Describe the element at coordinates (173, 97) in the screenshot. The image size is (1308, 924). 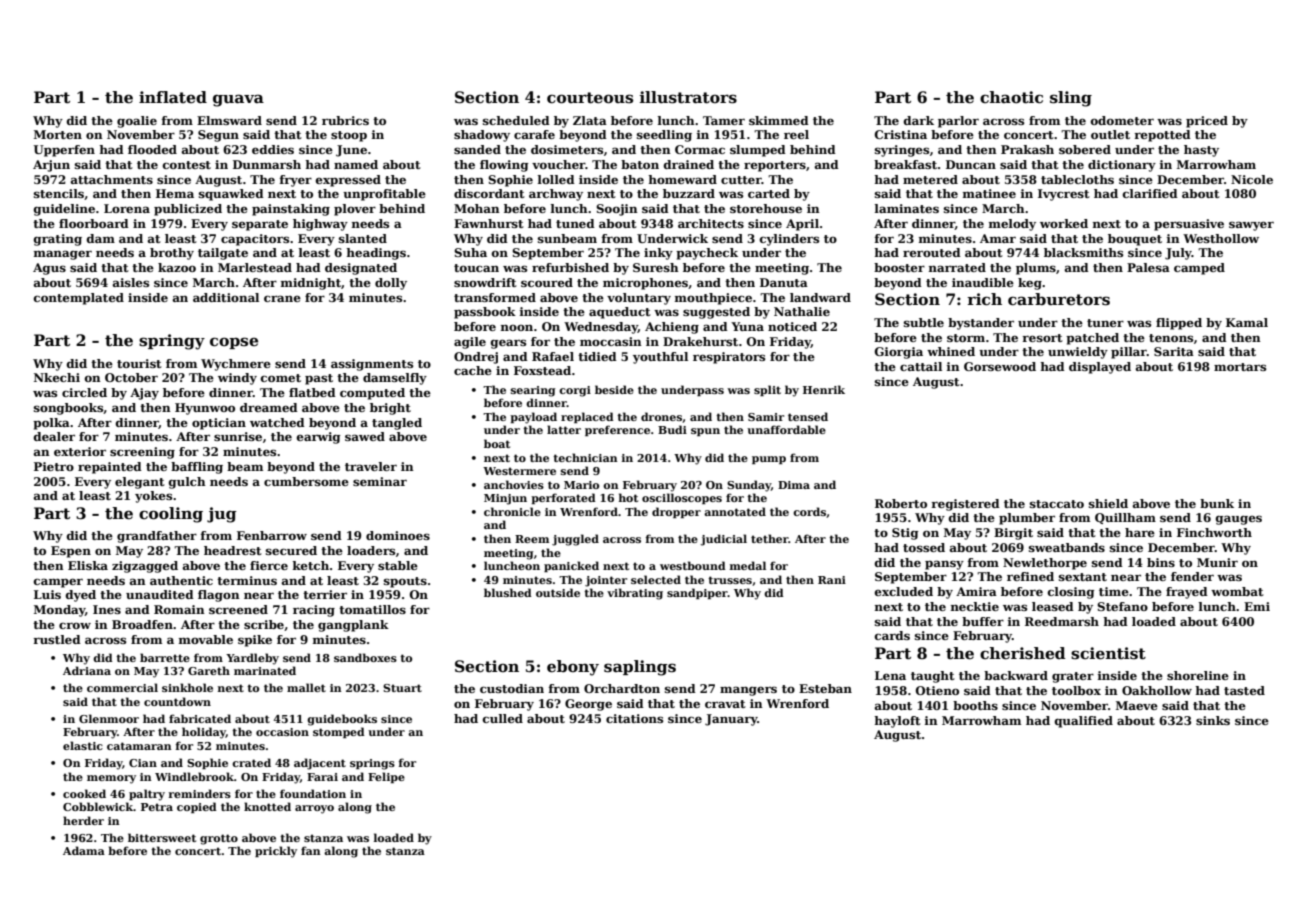
I see `inflated` at that location.
